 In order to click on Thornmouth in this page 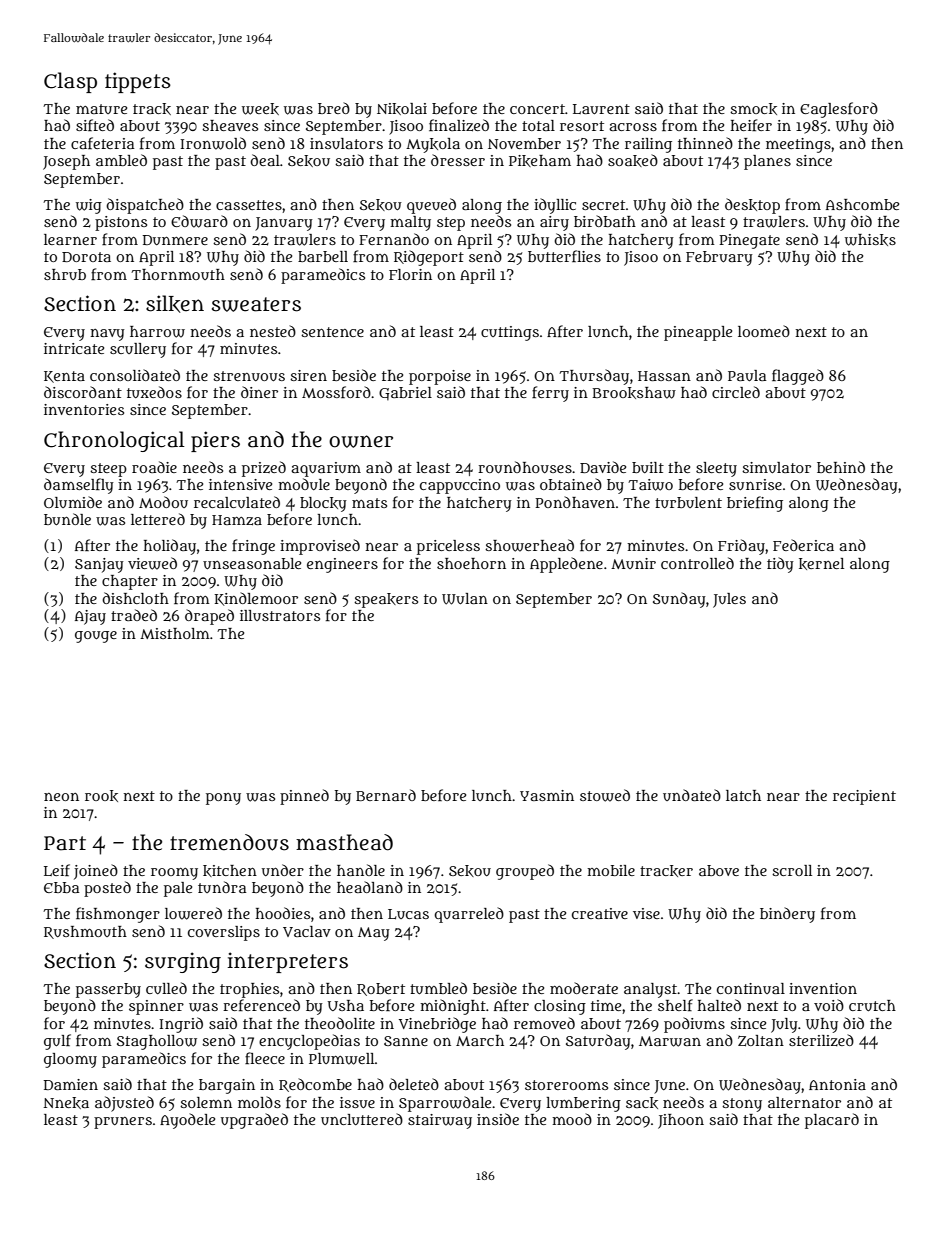, I will do `click(178, 274)`.
